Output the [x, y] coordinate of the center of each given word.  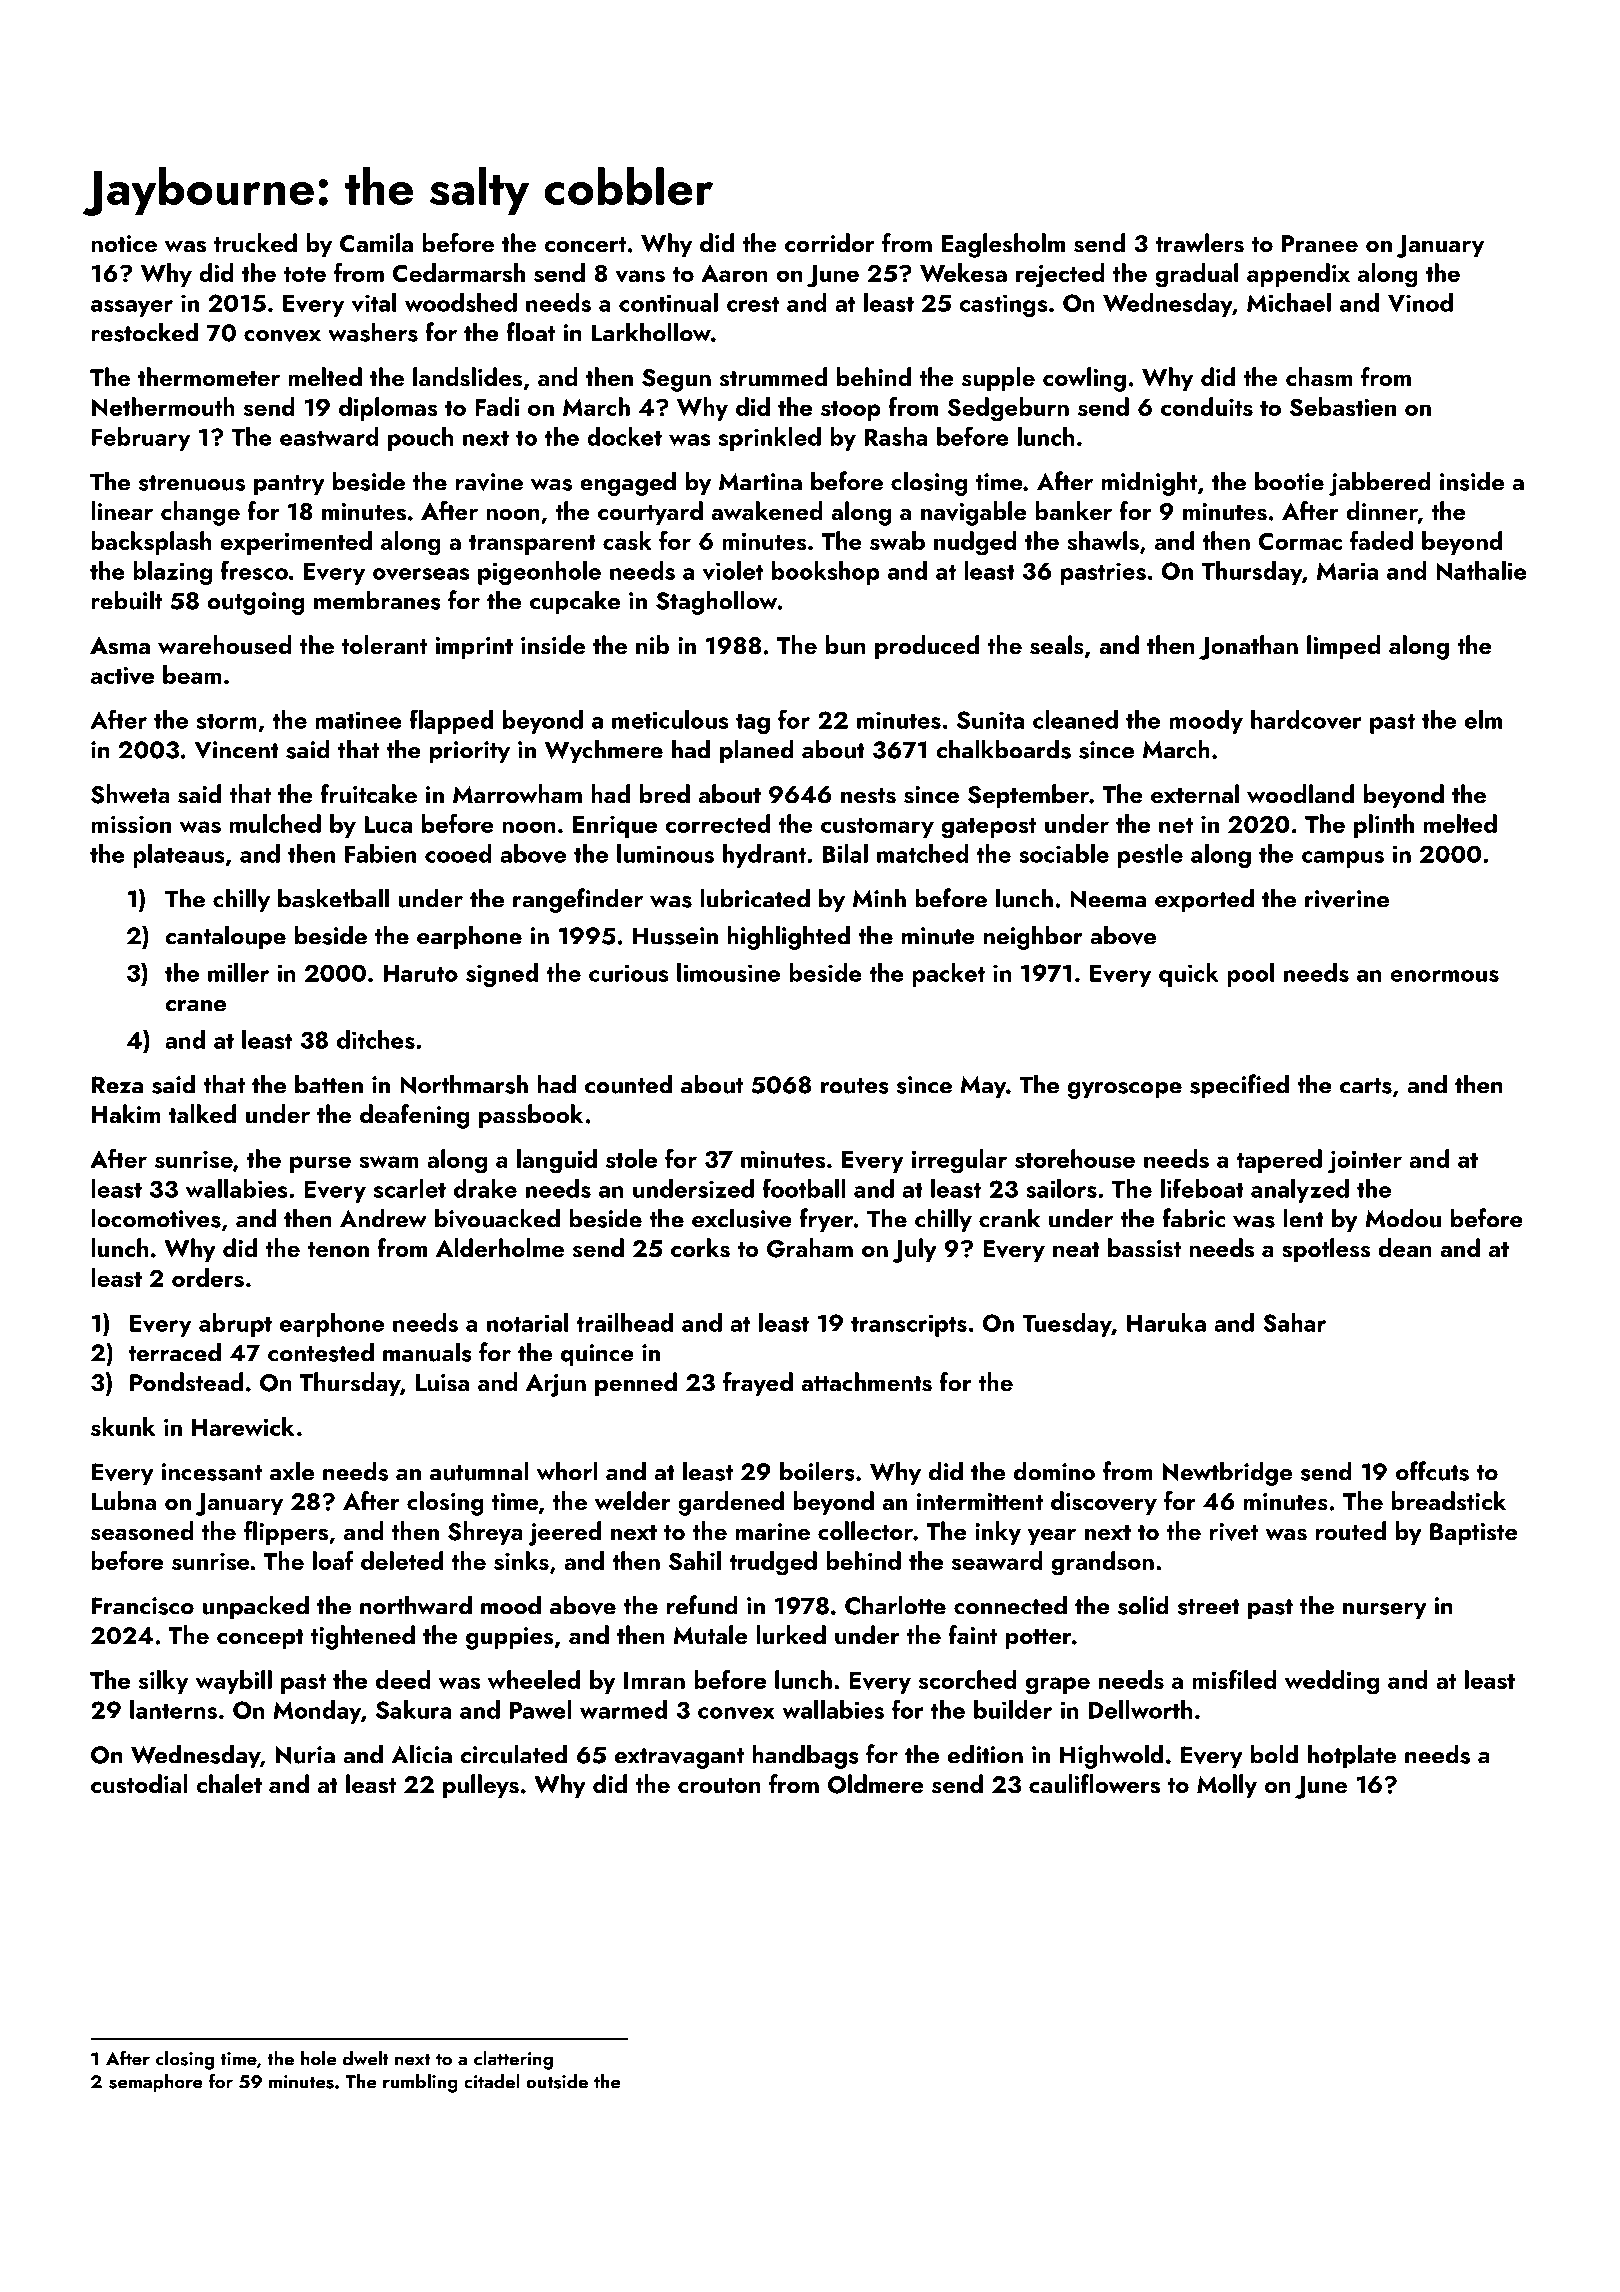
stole [631, 1158]
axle [292, 1471]
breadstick [1449, 1501]
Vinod [1420, 302]
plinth [1384, 826]
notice [124, 243]
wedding [1332, 1682]
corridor [830, 242]
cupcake [575, 602]
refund [702, 1605]
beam [192, 674]
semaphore [156, 2083]
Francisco [143, 1606]
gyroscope [1125, 1090]
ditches [376, 1039]
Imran [654, 1680]
